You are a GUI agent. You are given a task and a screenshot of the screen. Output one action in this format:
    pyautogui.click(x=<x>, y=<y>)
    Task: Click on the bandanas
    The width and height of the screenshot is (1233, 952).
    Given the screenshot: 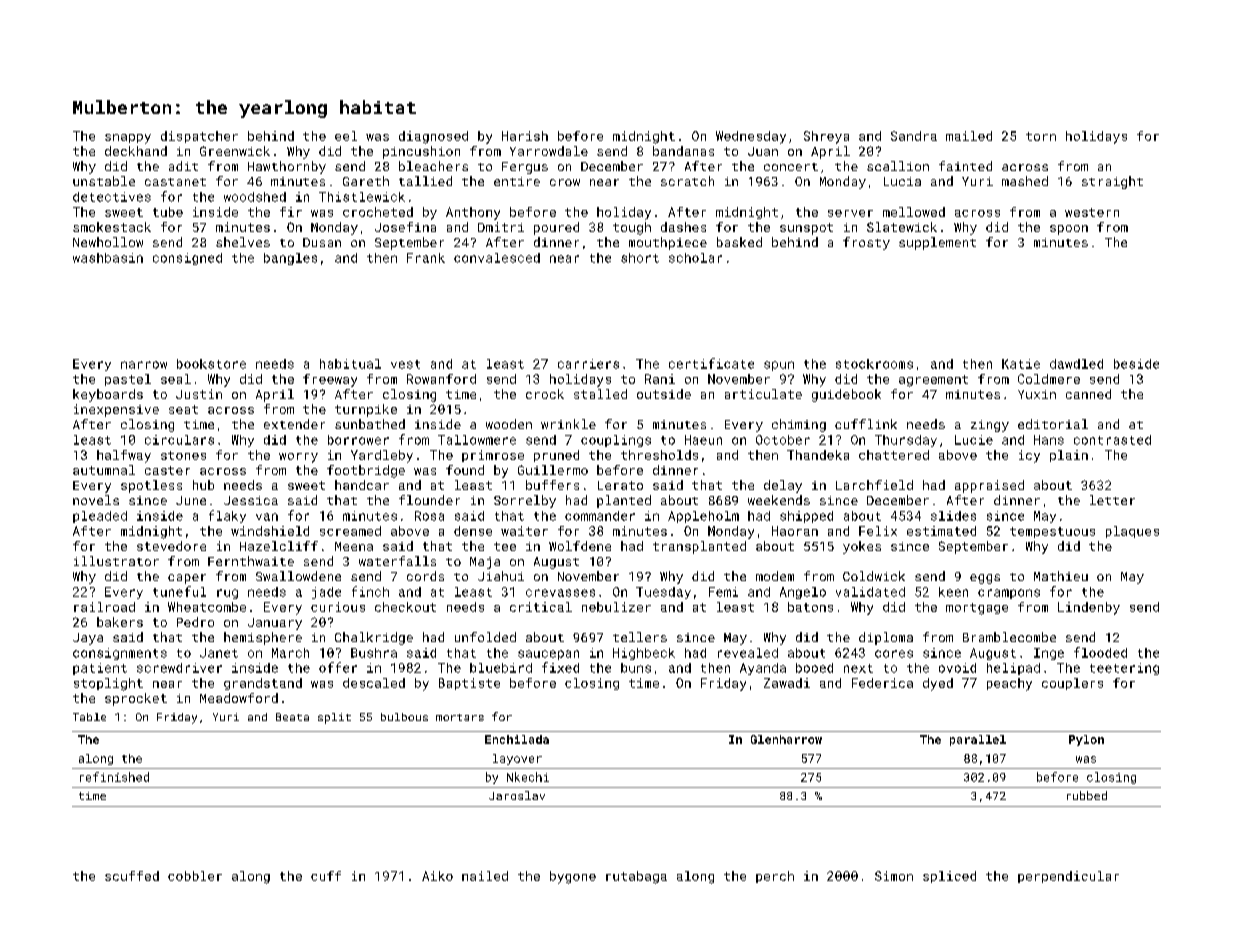 What is the action you would take?
    pyautogui.click(x=683, y=151)
